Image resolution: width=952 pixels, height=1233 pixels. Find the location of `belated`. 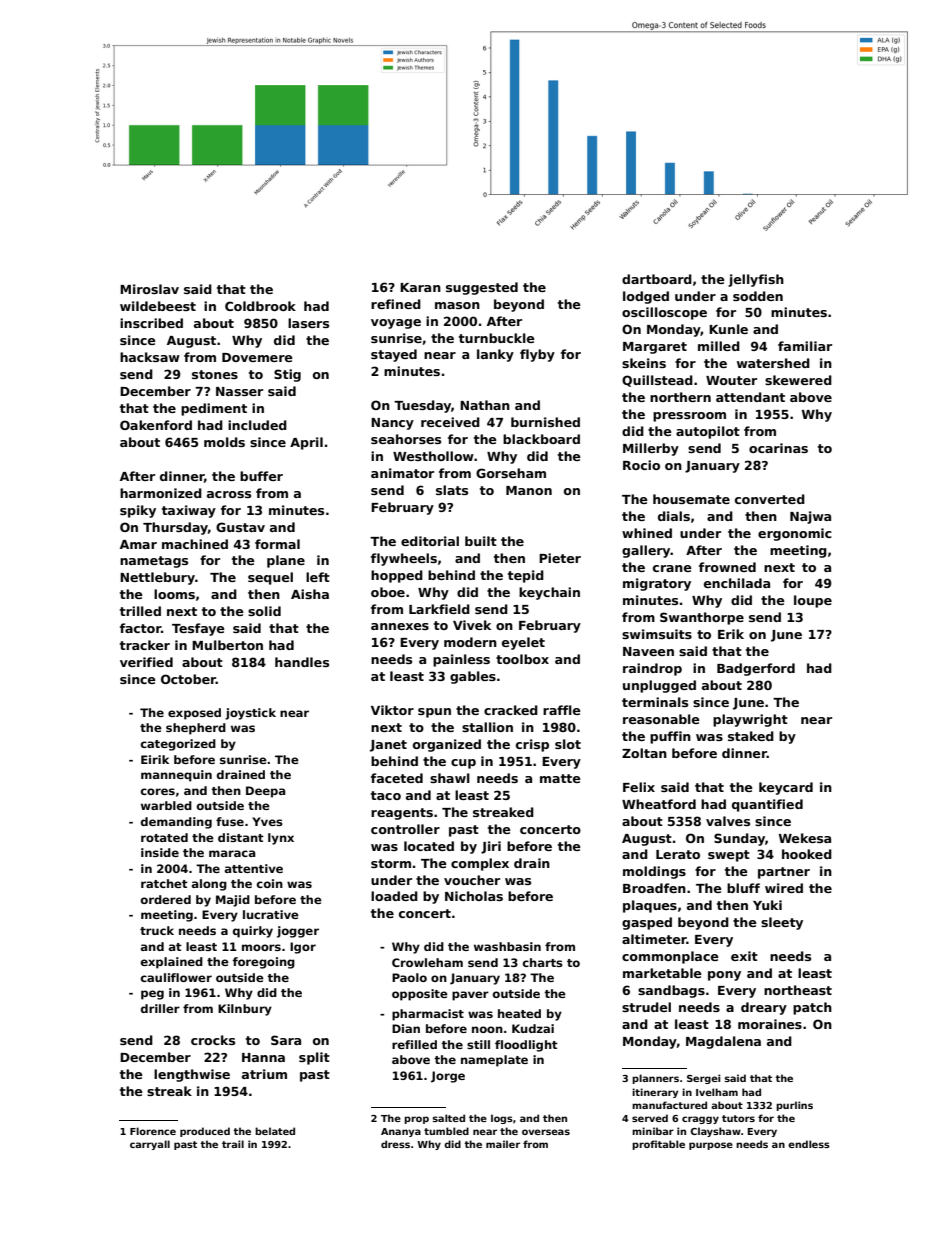

belated is located at coordinates (275, 1131).
